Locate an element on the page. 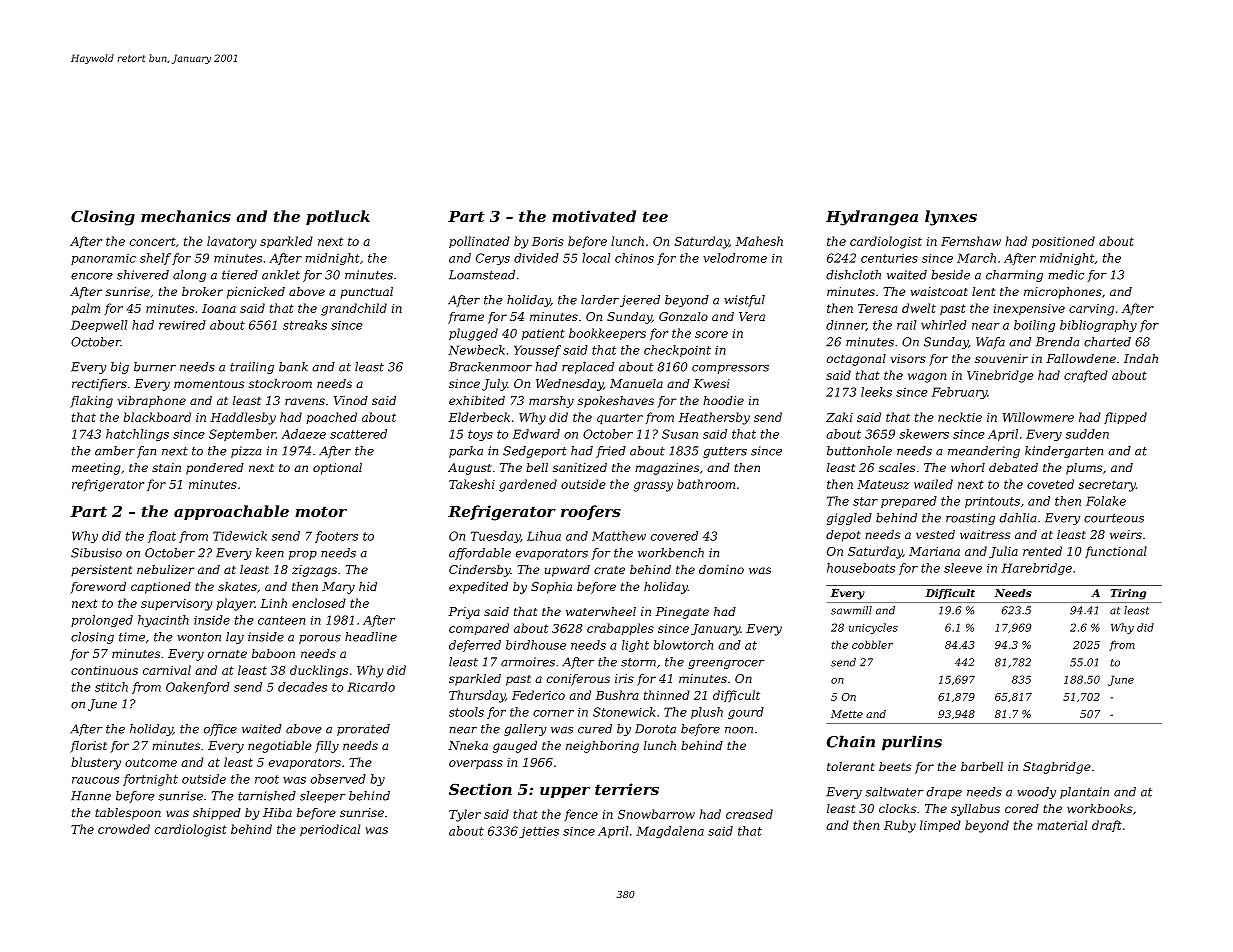 This page has height=952, width=1233. draft is located at coordinates (1107, 826).
